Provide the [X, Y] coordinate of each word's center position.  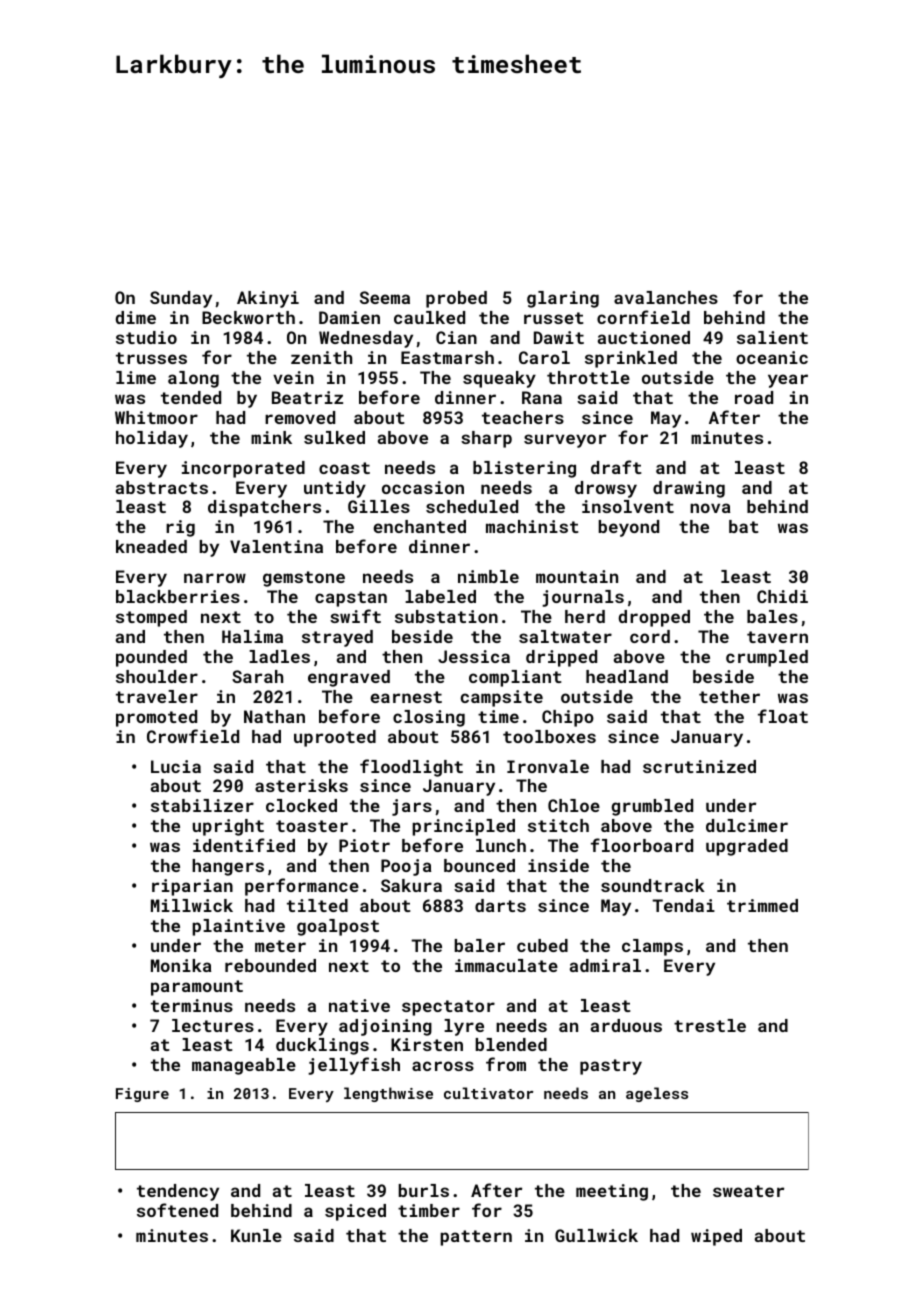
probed [456, 299]
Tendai [683, 905]
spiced [355, 1212]
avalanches [666, 297]
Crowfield [193, 736]
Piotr [364, 845]
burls [424, 1190]
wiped [716, 1237]
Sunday [181, 299]
